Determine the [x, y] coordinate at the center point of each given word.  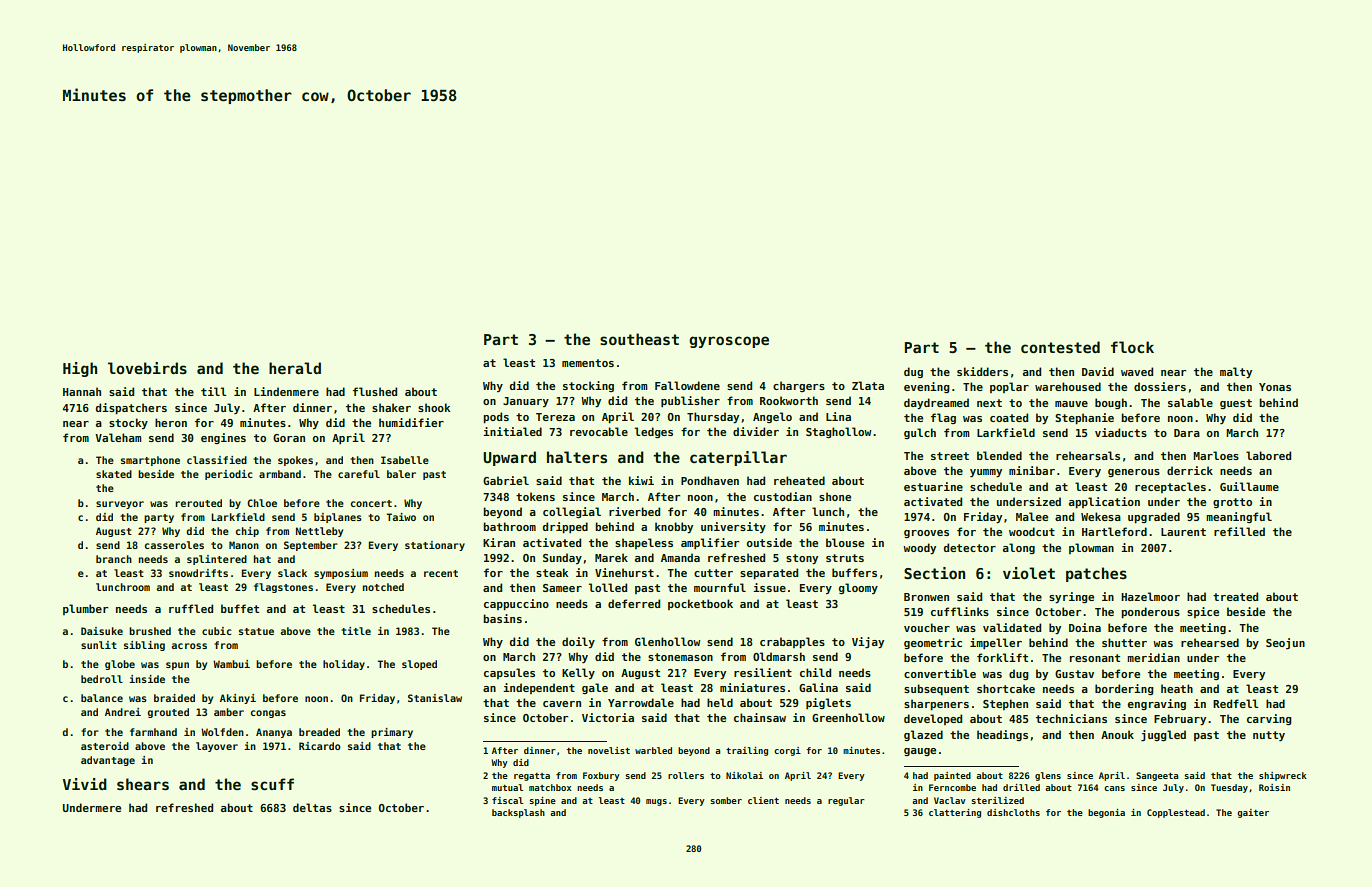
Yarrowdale [641, 702]
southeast [639, 339]
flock [1132, 347]
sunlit [99, 645]
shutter [1124, 642]
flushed [375, 391]
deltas [312, 807]
